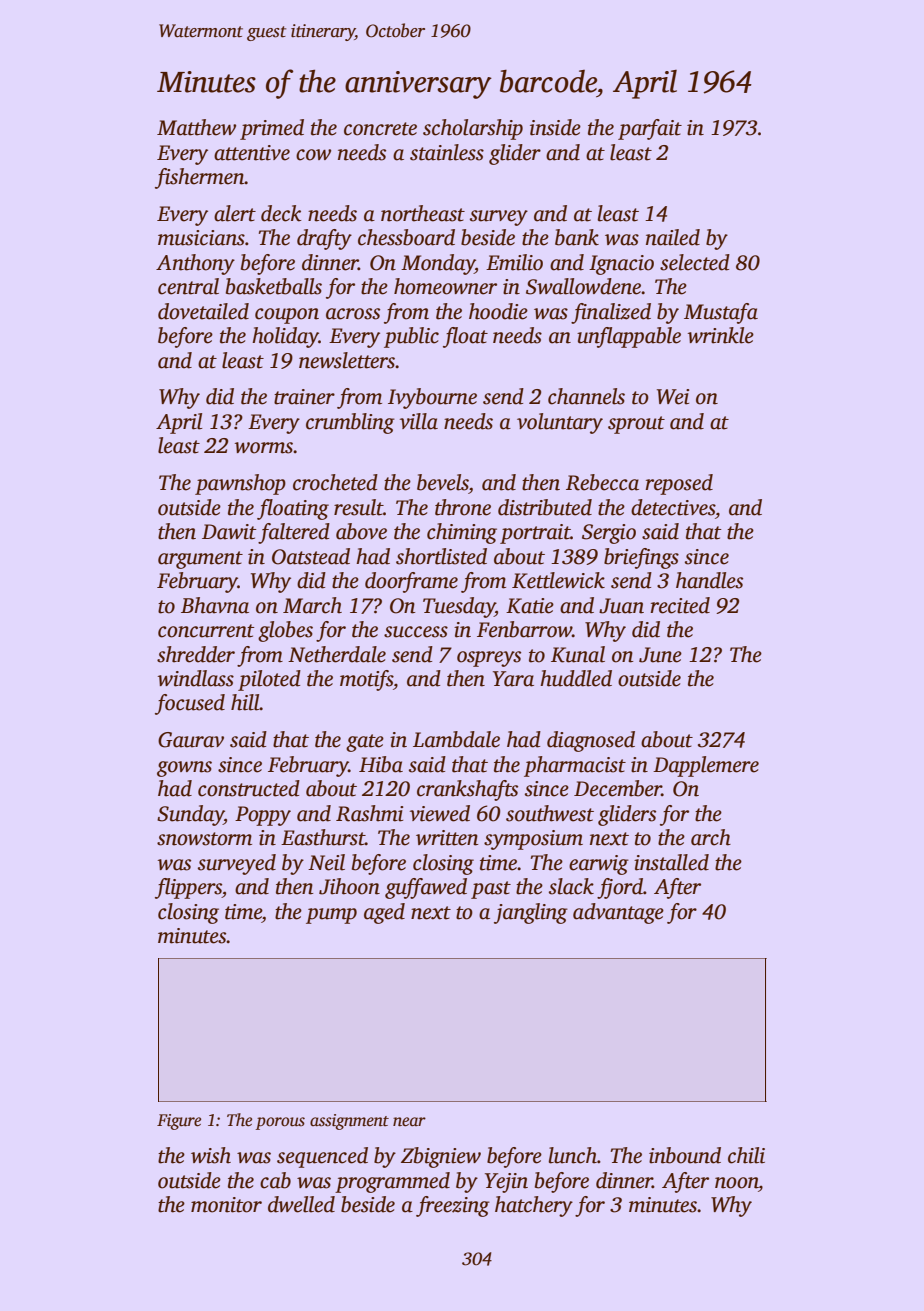  Describe the element at coordinates (467, 790) in the screenshot. I see `crankshafts` at that location.
